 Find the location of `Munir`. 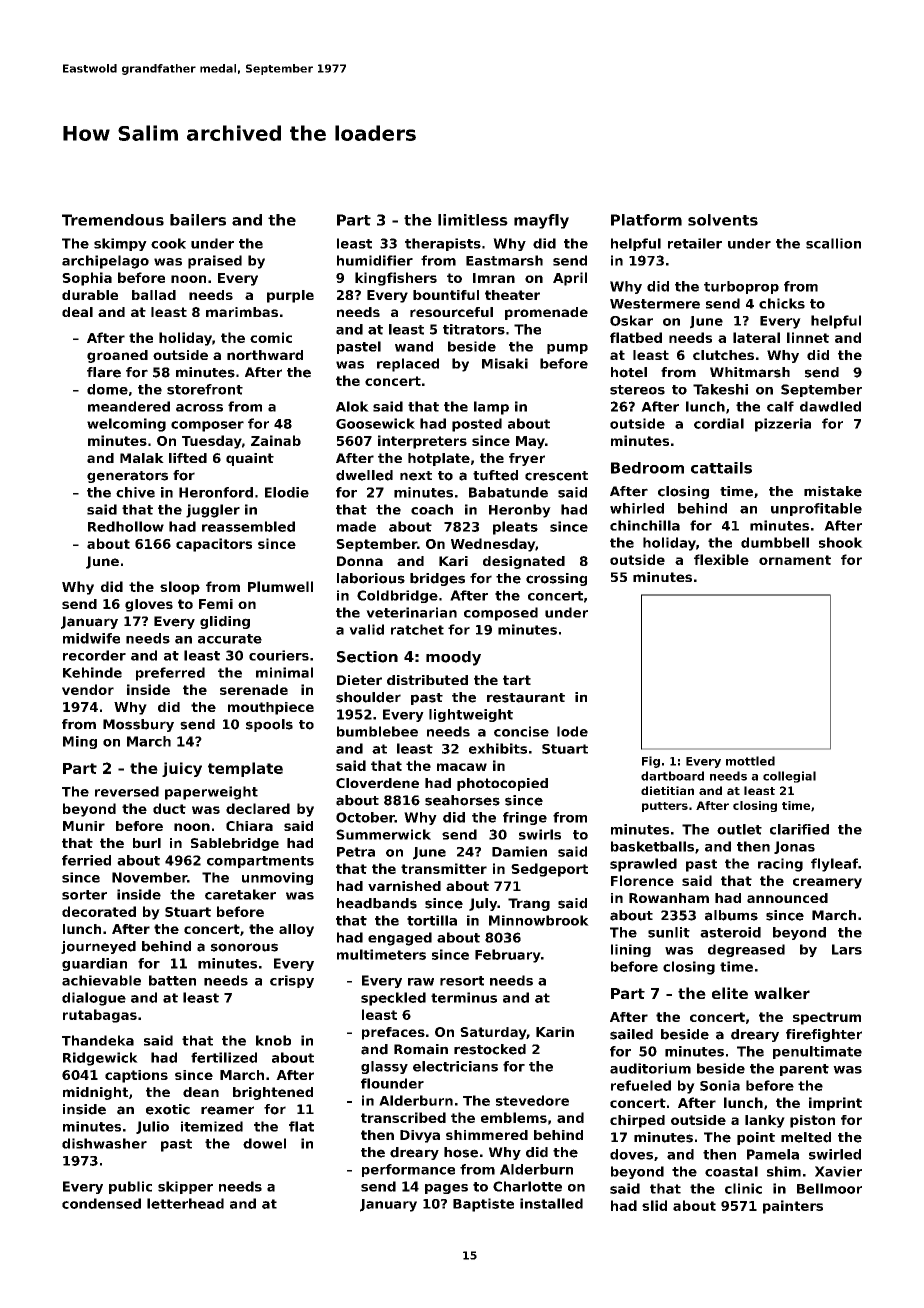

Munir is located at coordinates (84, 826).
